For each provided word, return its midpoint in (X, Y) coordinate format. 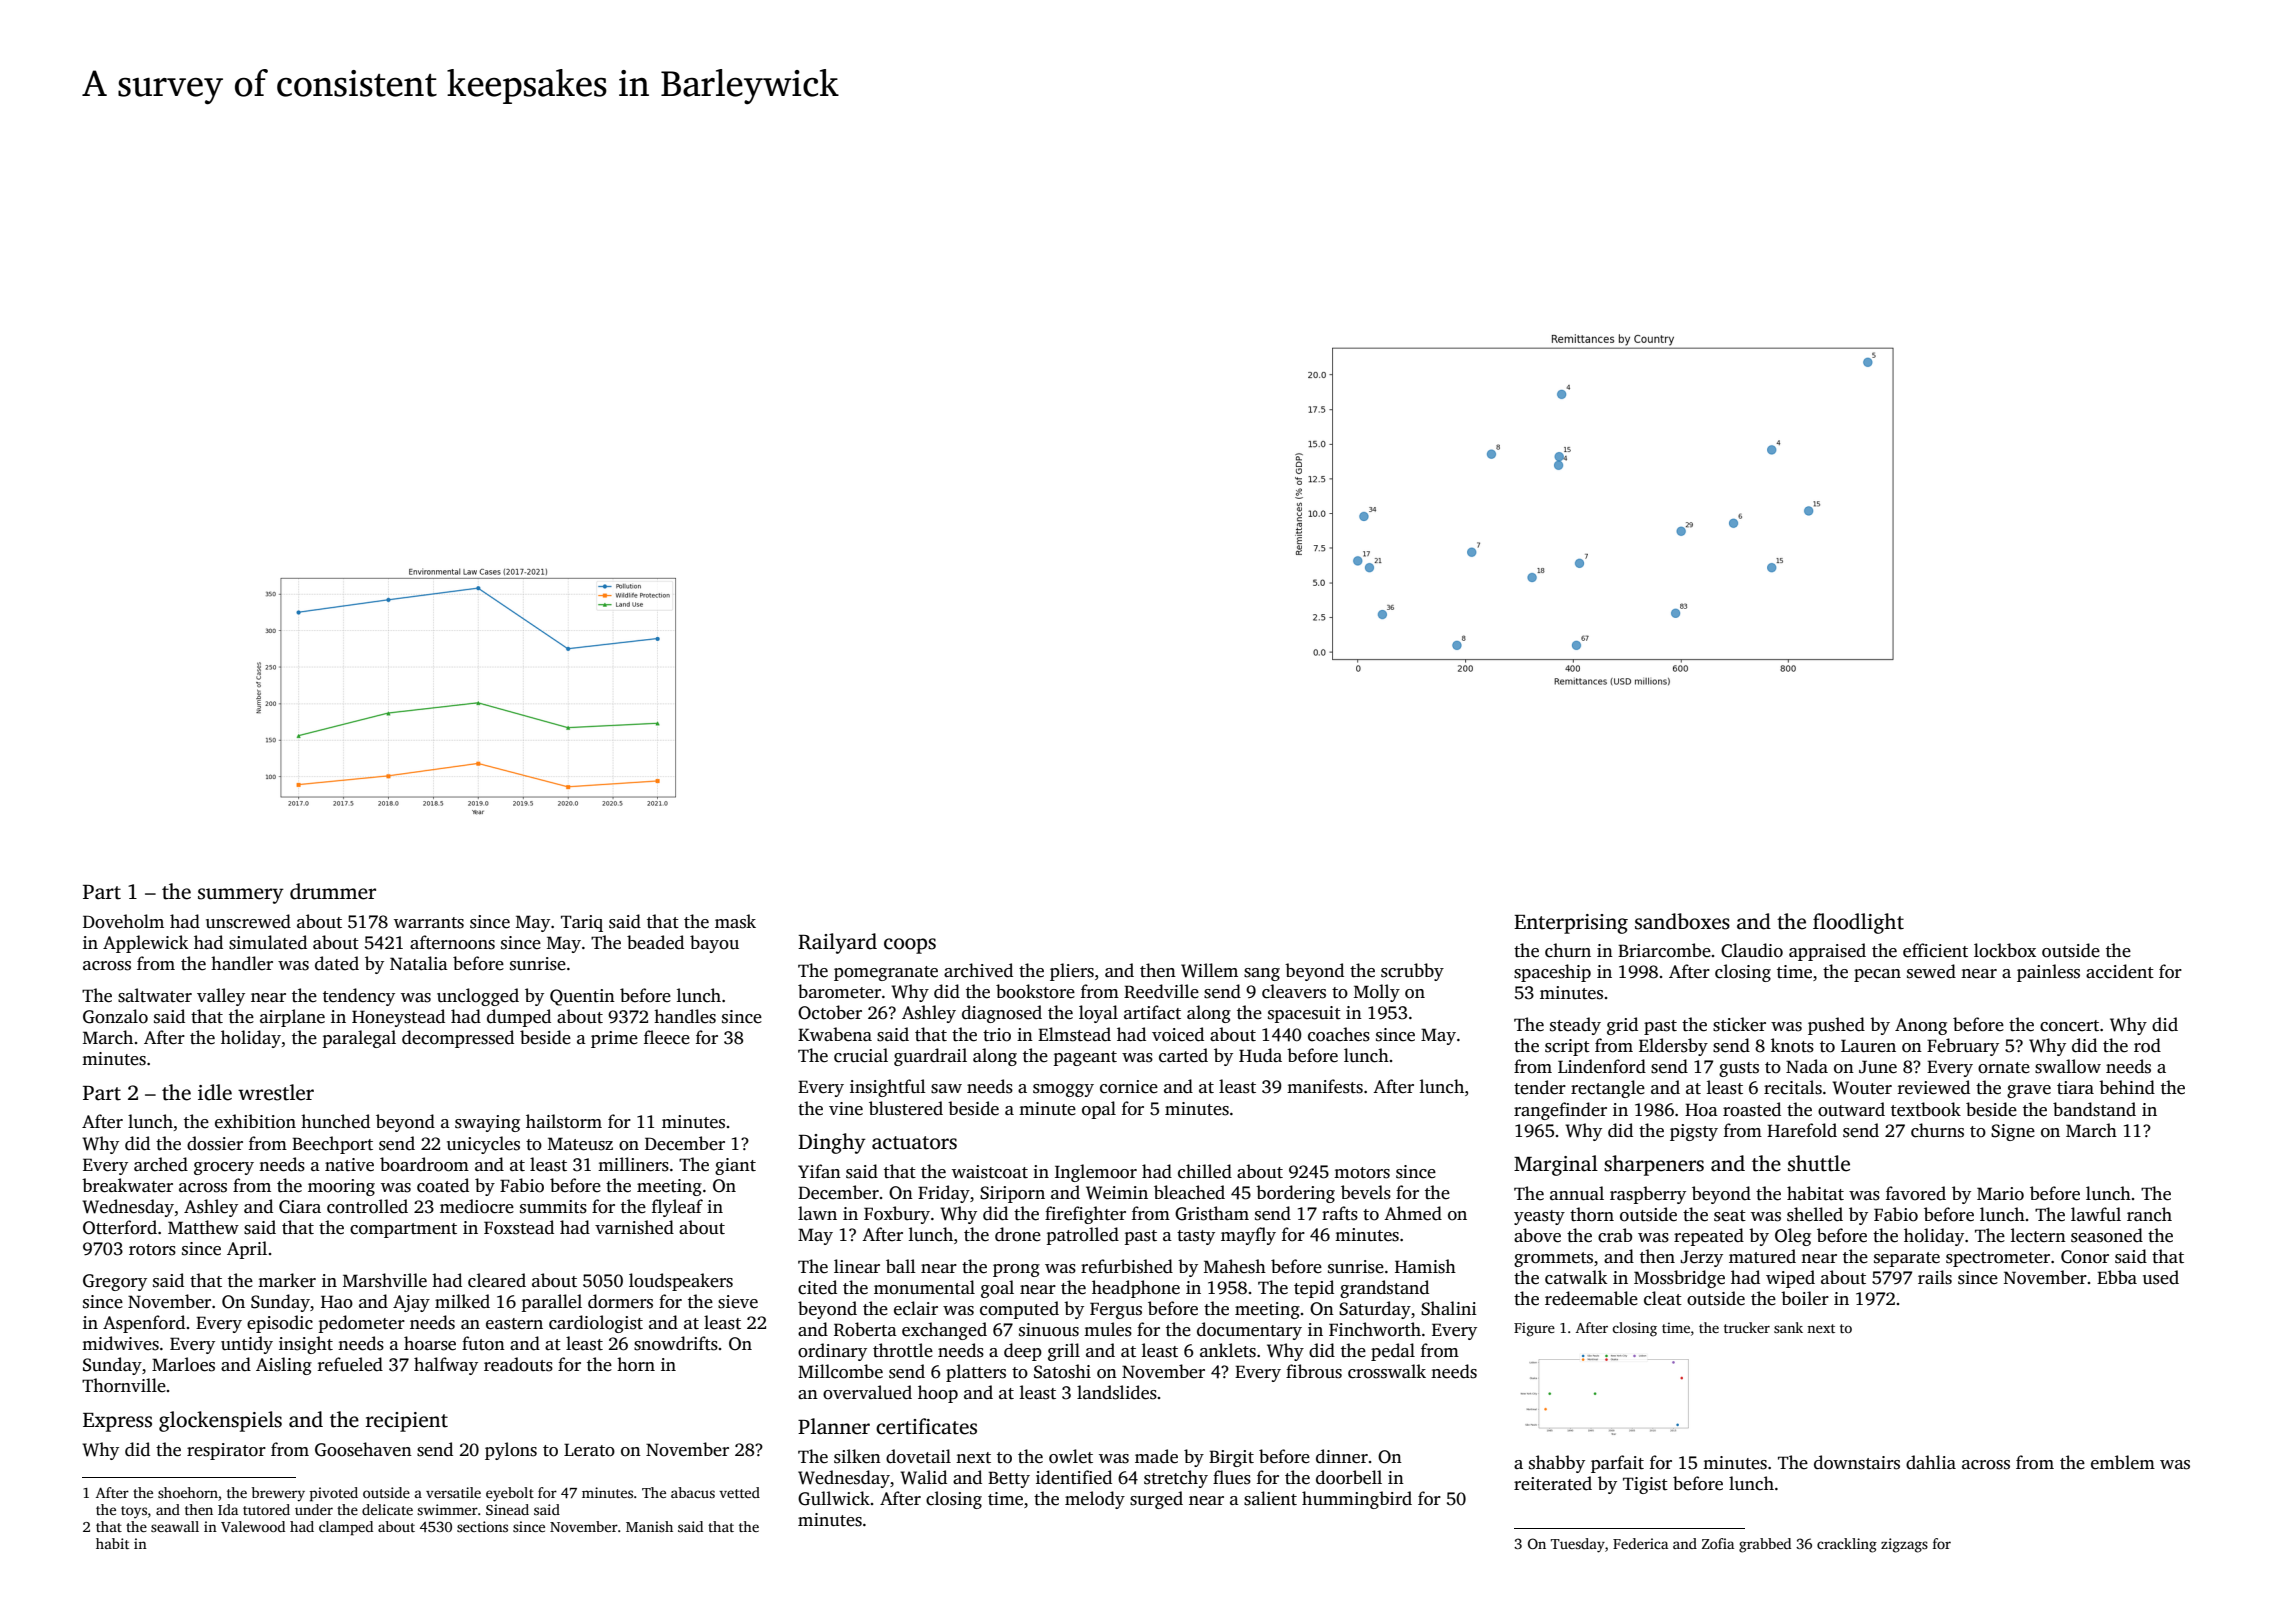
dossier (215, 1143)
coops (910, 946)
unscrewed (248, 921)
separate (1907, 1259)
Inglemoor (1096, 1173)
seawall (175, 1526)
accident (2120, 971)
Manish (649, 1526)
